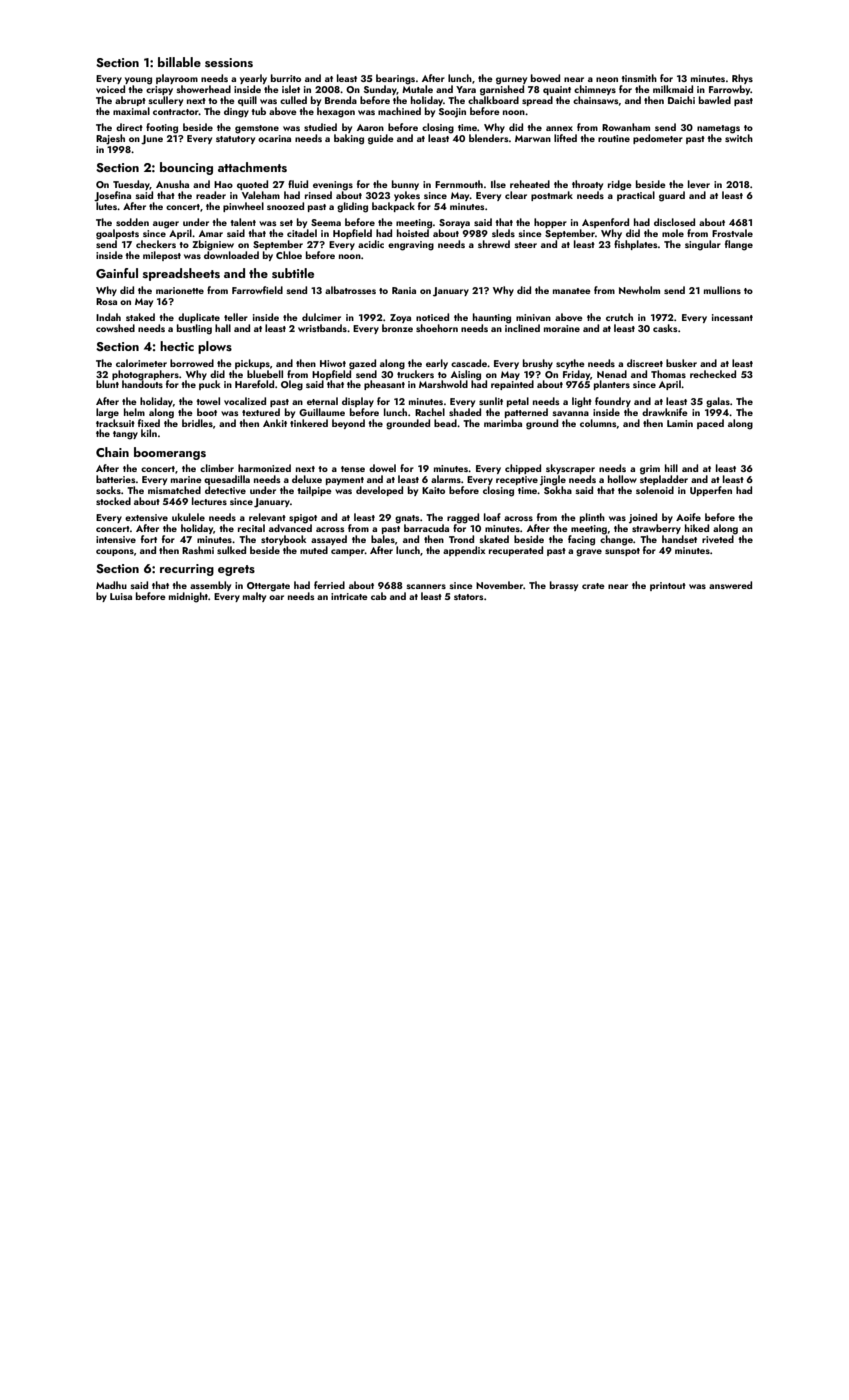  I want to click on voiced, so click(110, 89).
